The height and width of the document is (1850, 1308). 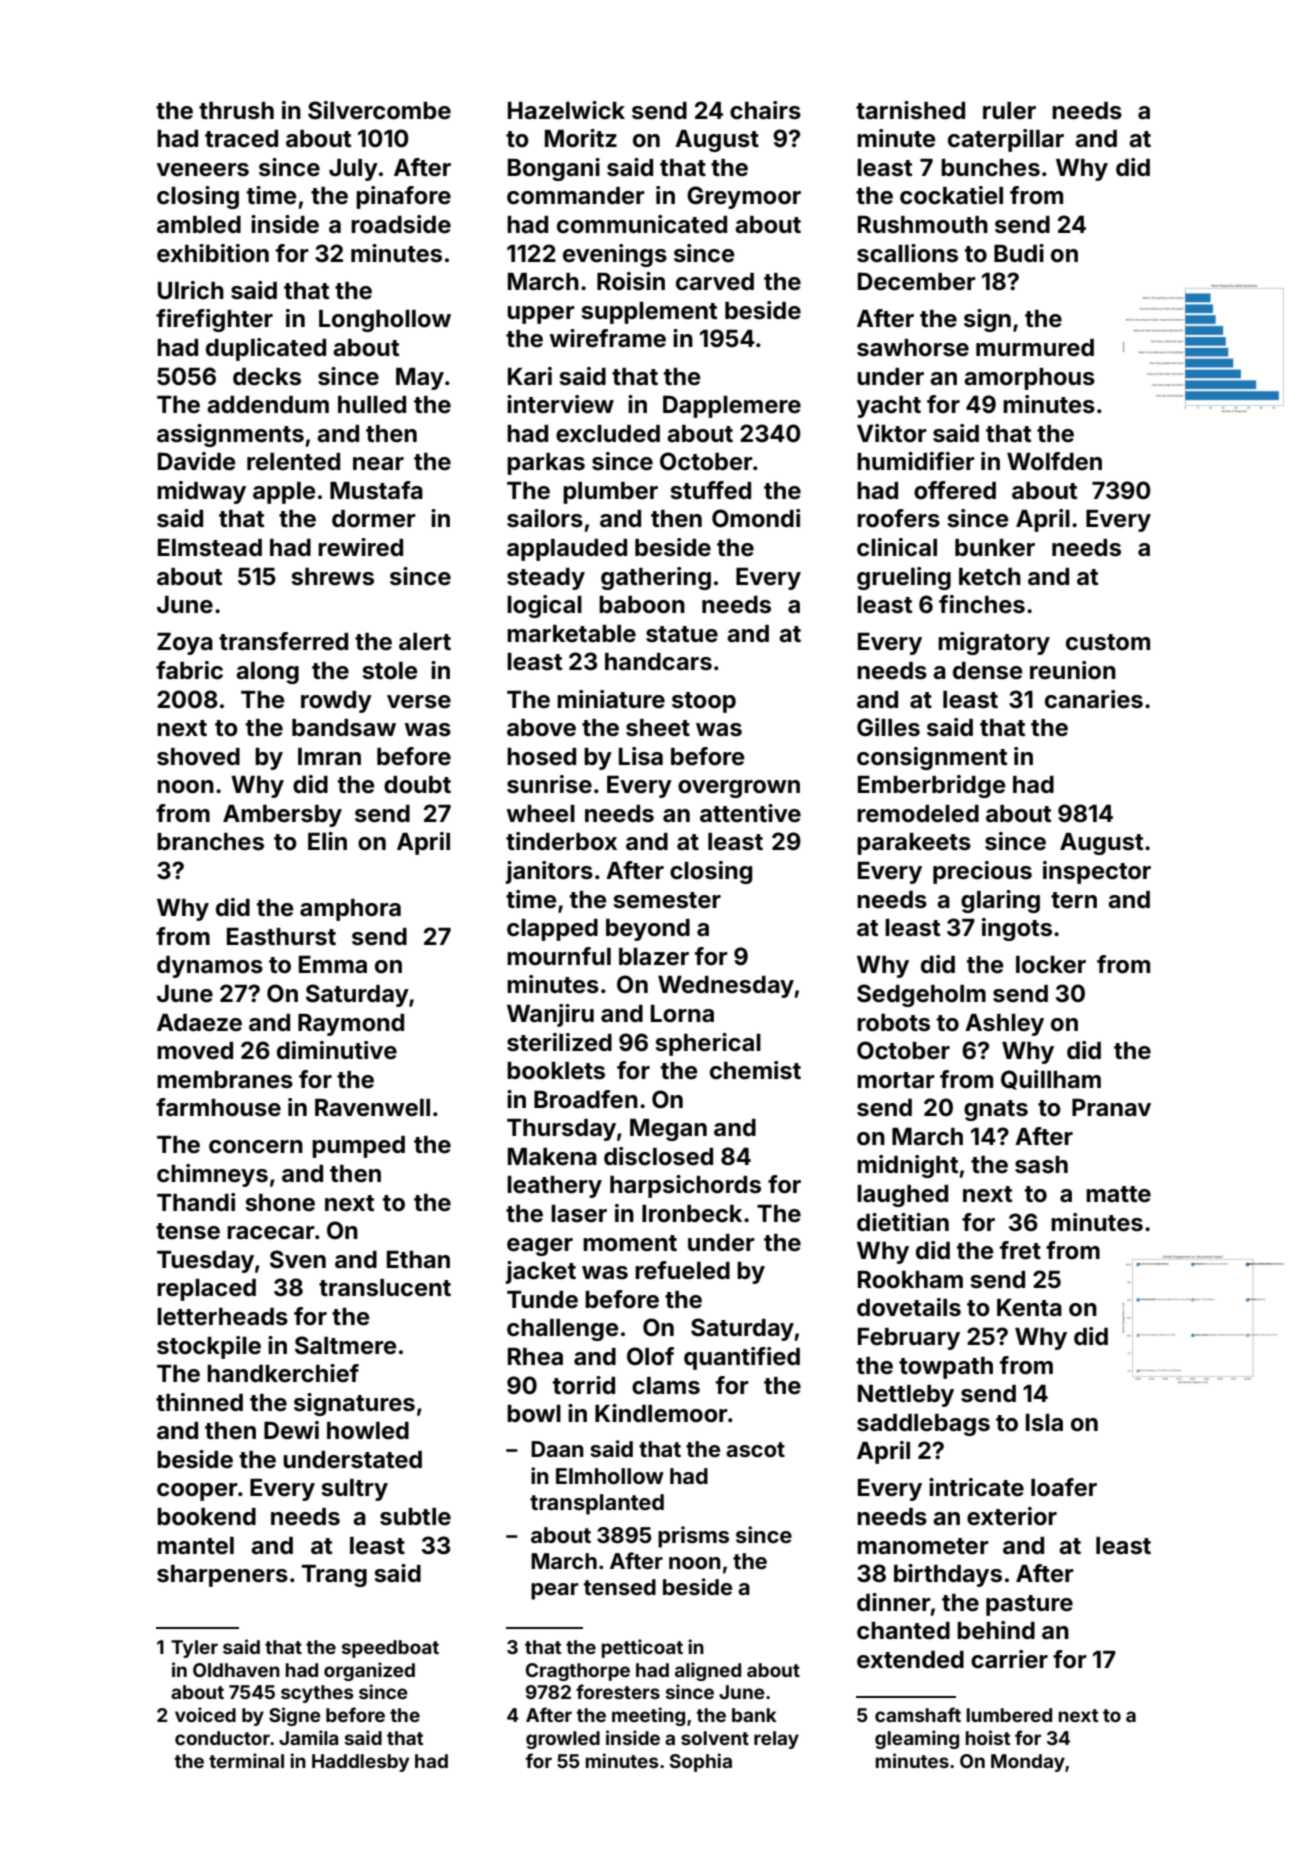 I want to click on Hazelwick, so click(x=566, y=110).
